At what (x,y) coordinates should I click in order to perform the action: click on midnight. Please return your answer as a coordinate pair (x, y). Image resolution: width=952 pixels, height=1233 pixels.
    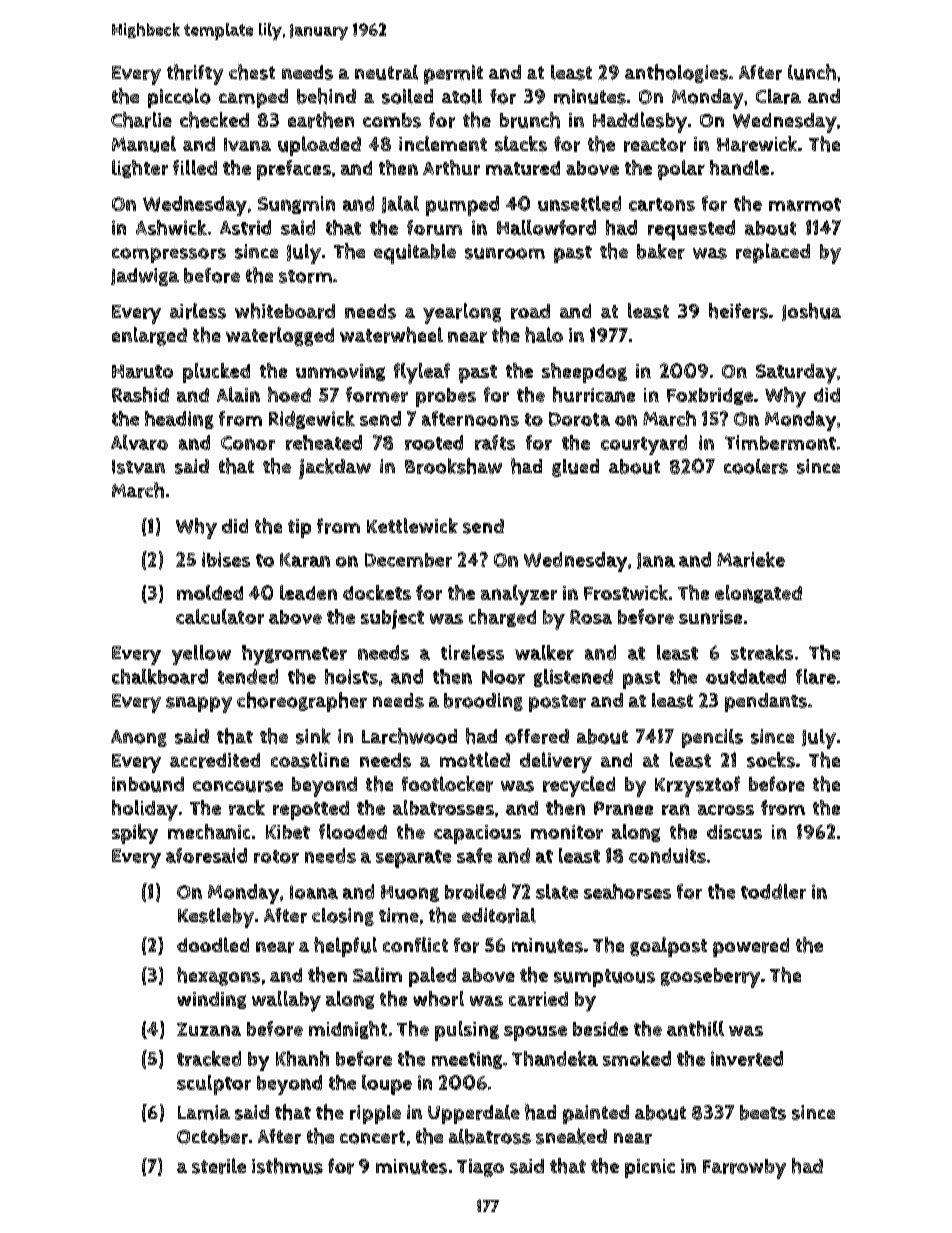
    Looking at the image, I should click on (348, 1030).
